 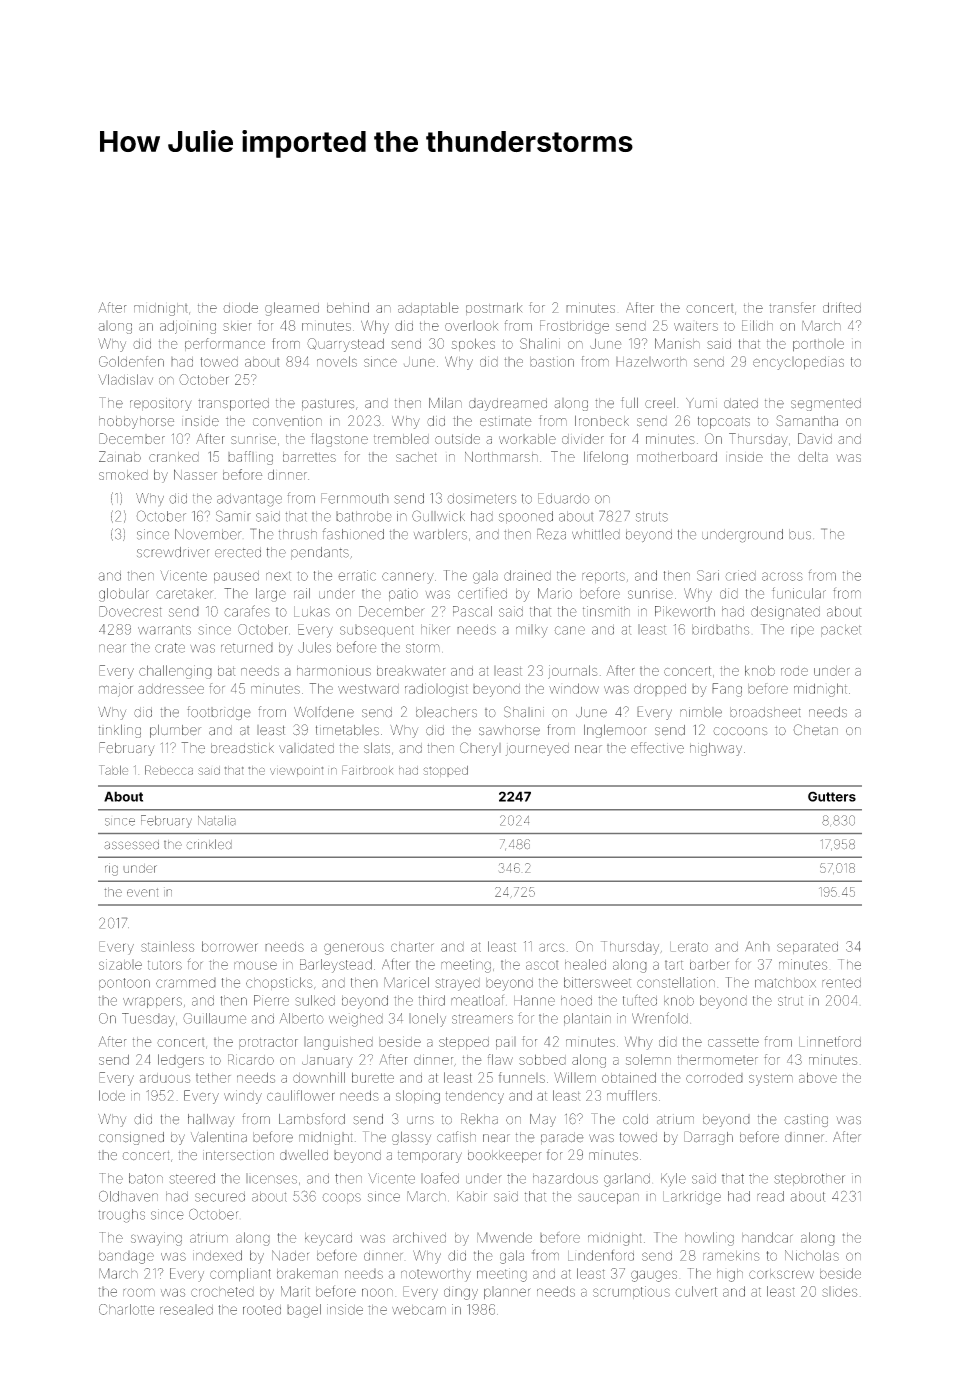 I want to click on generous, so click(x=354, y=949).
